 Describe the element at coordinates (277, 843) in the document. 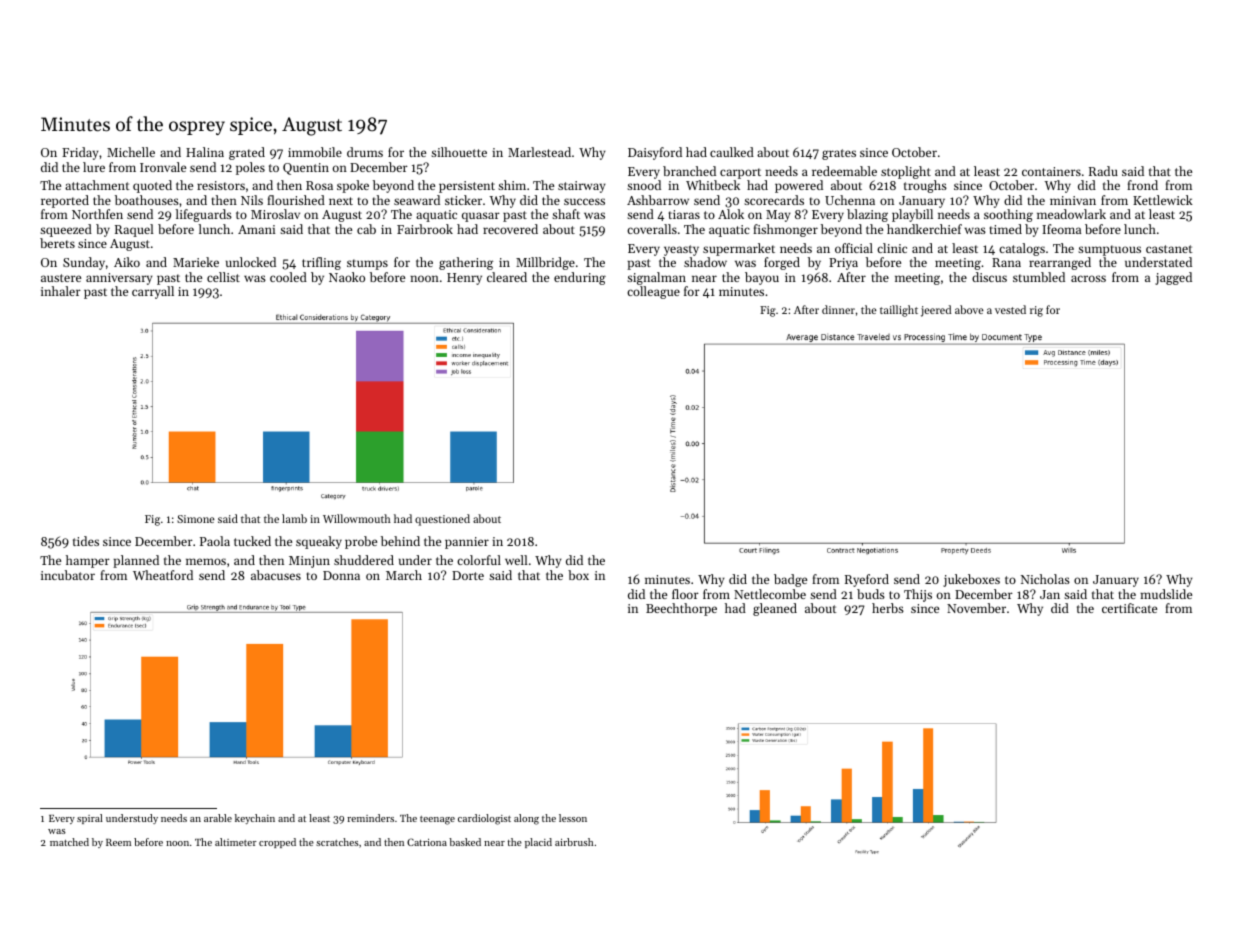

I see `cropped` at that location.
